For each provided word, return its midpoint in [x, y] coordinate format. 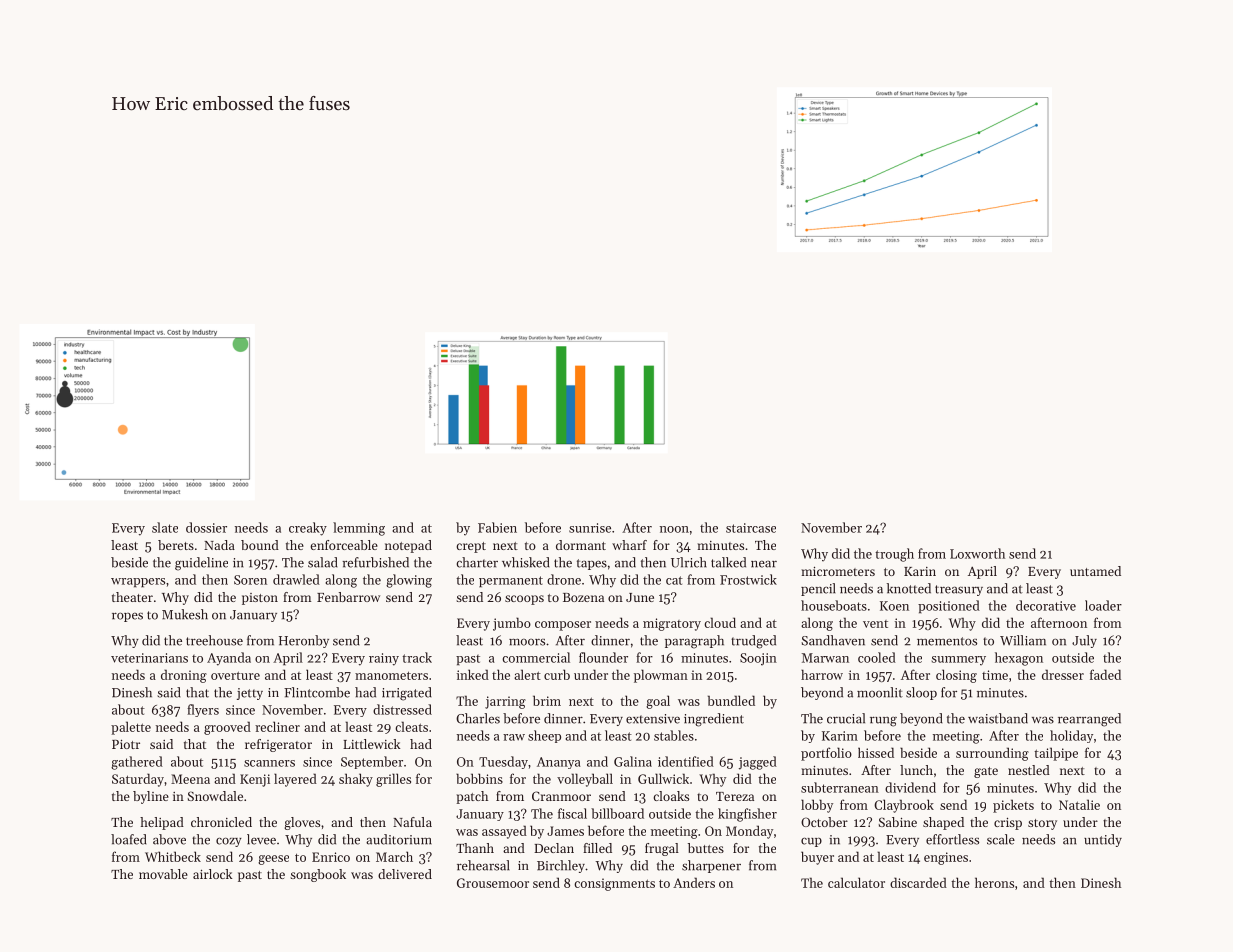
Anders [694, 882]
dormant [581, 545]
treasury [959, 590]
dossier [206, 527]
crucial [846, 718]
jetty [250, 694]
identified [686, 761]
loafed [129, 839]
